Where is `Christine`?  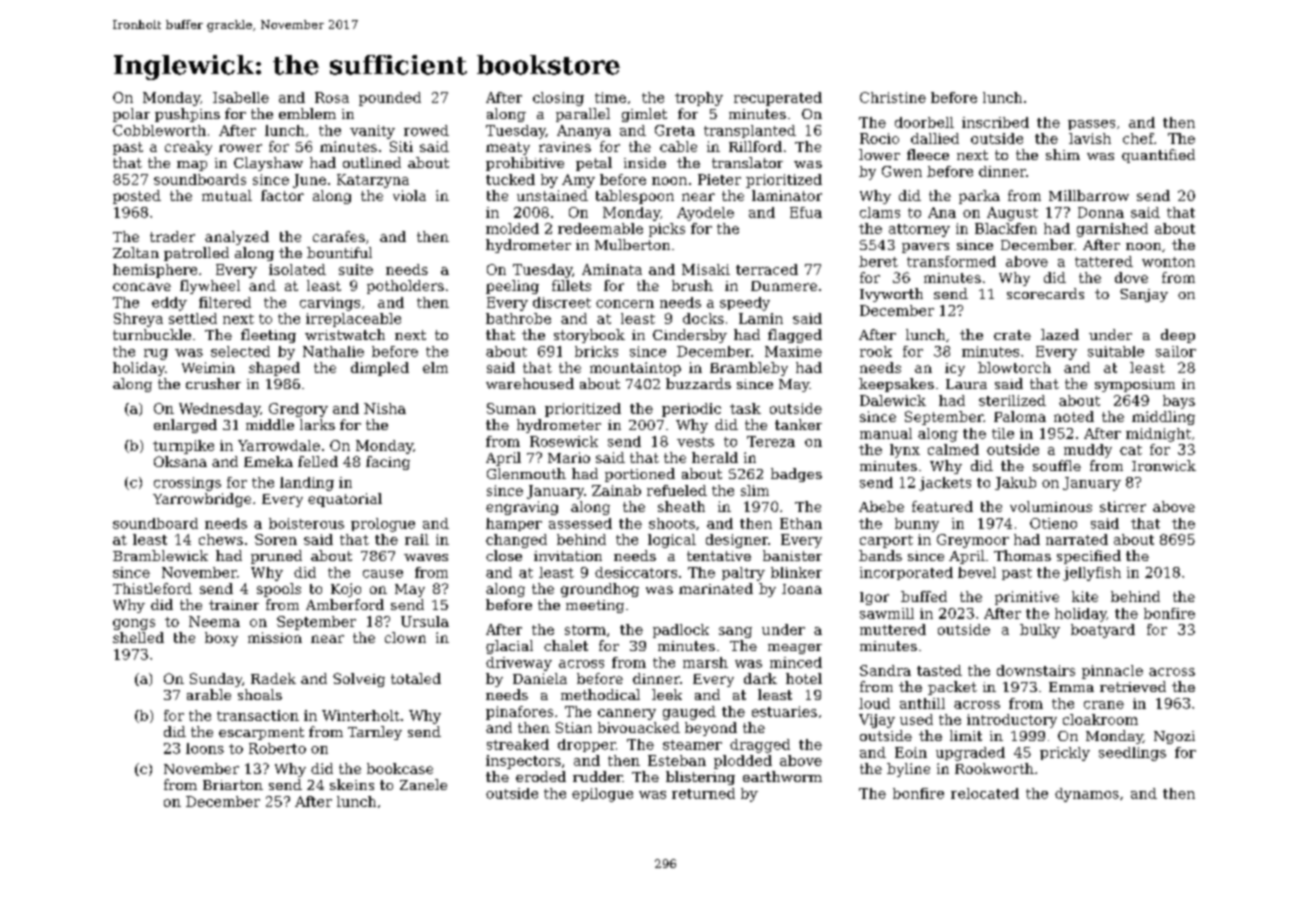 Christine is located at coordinates (893, 97).
